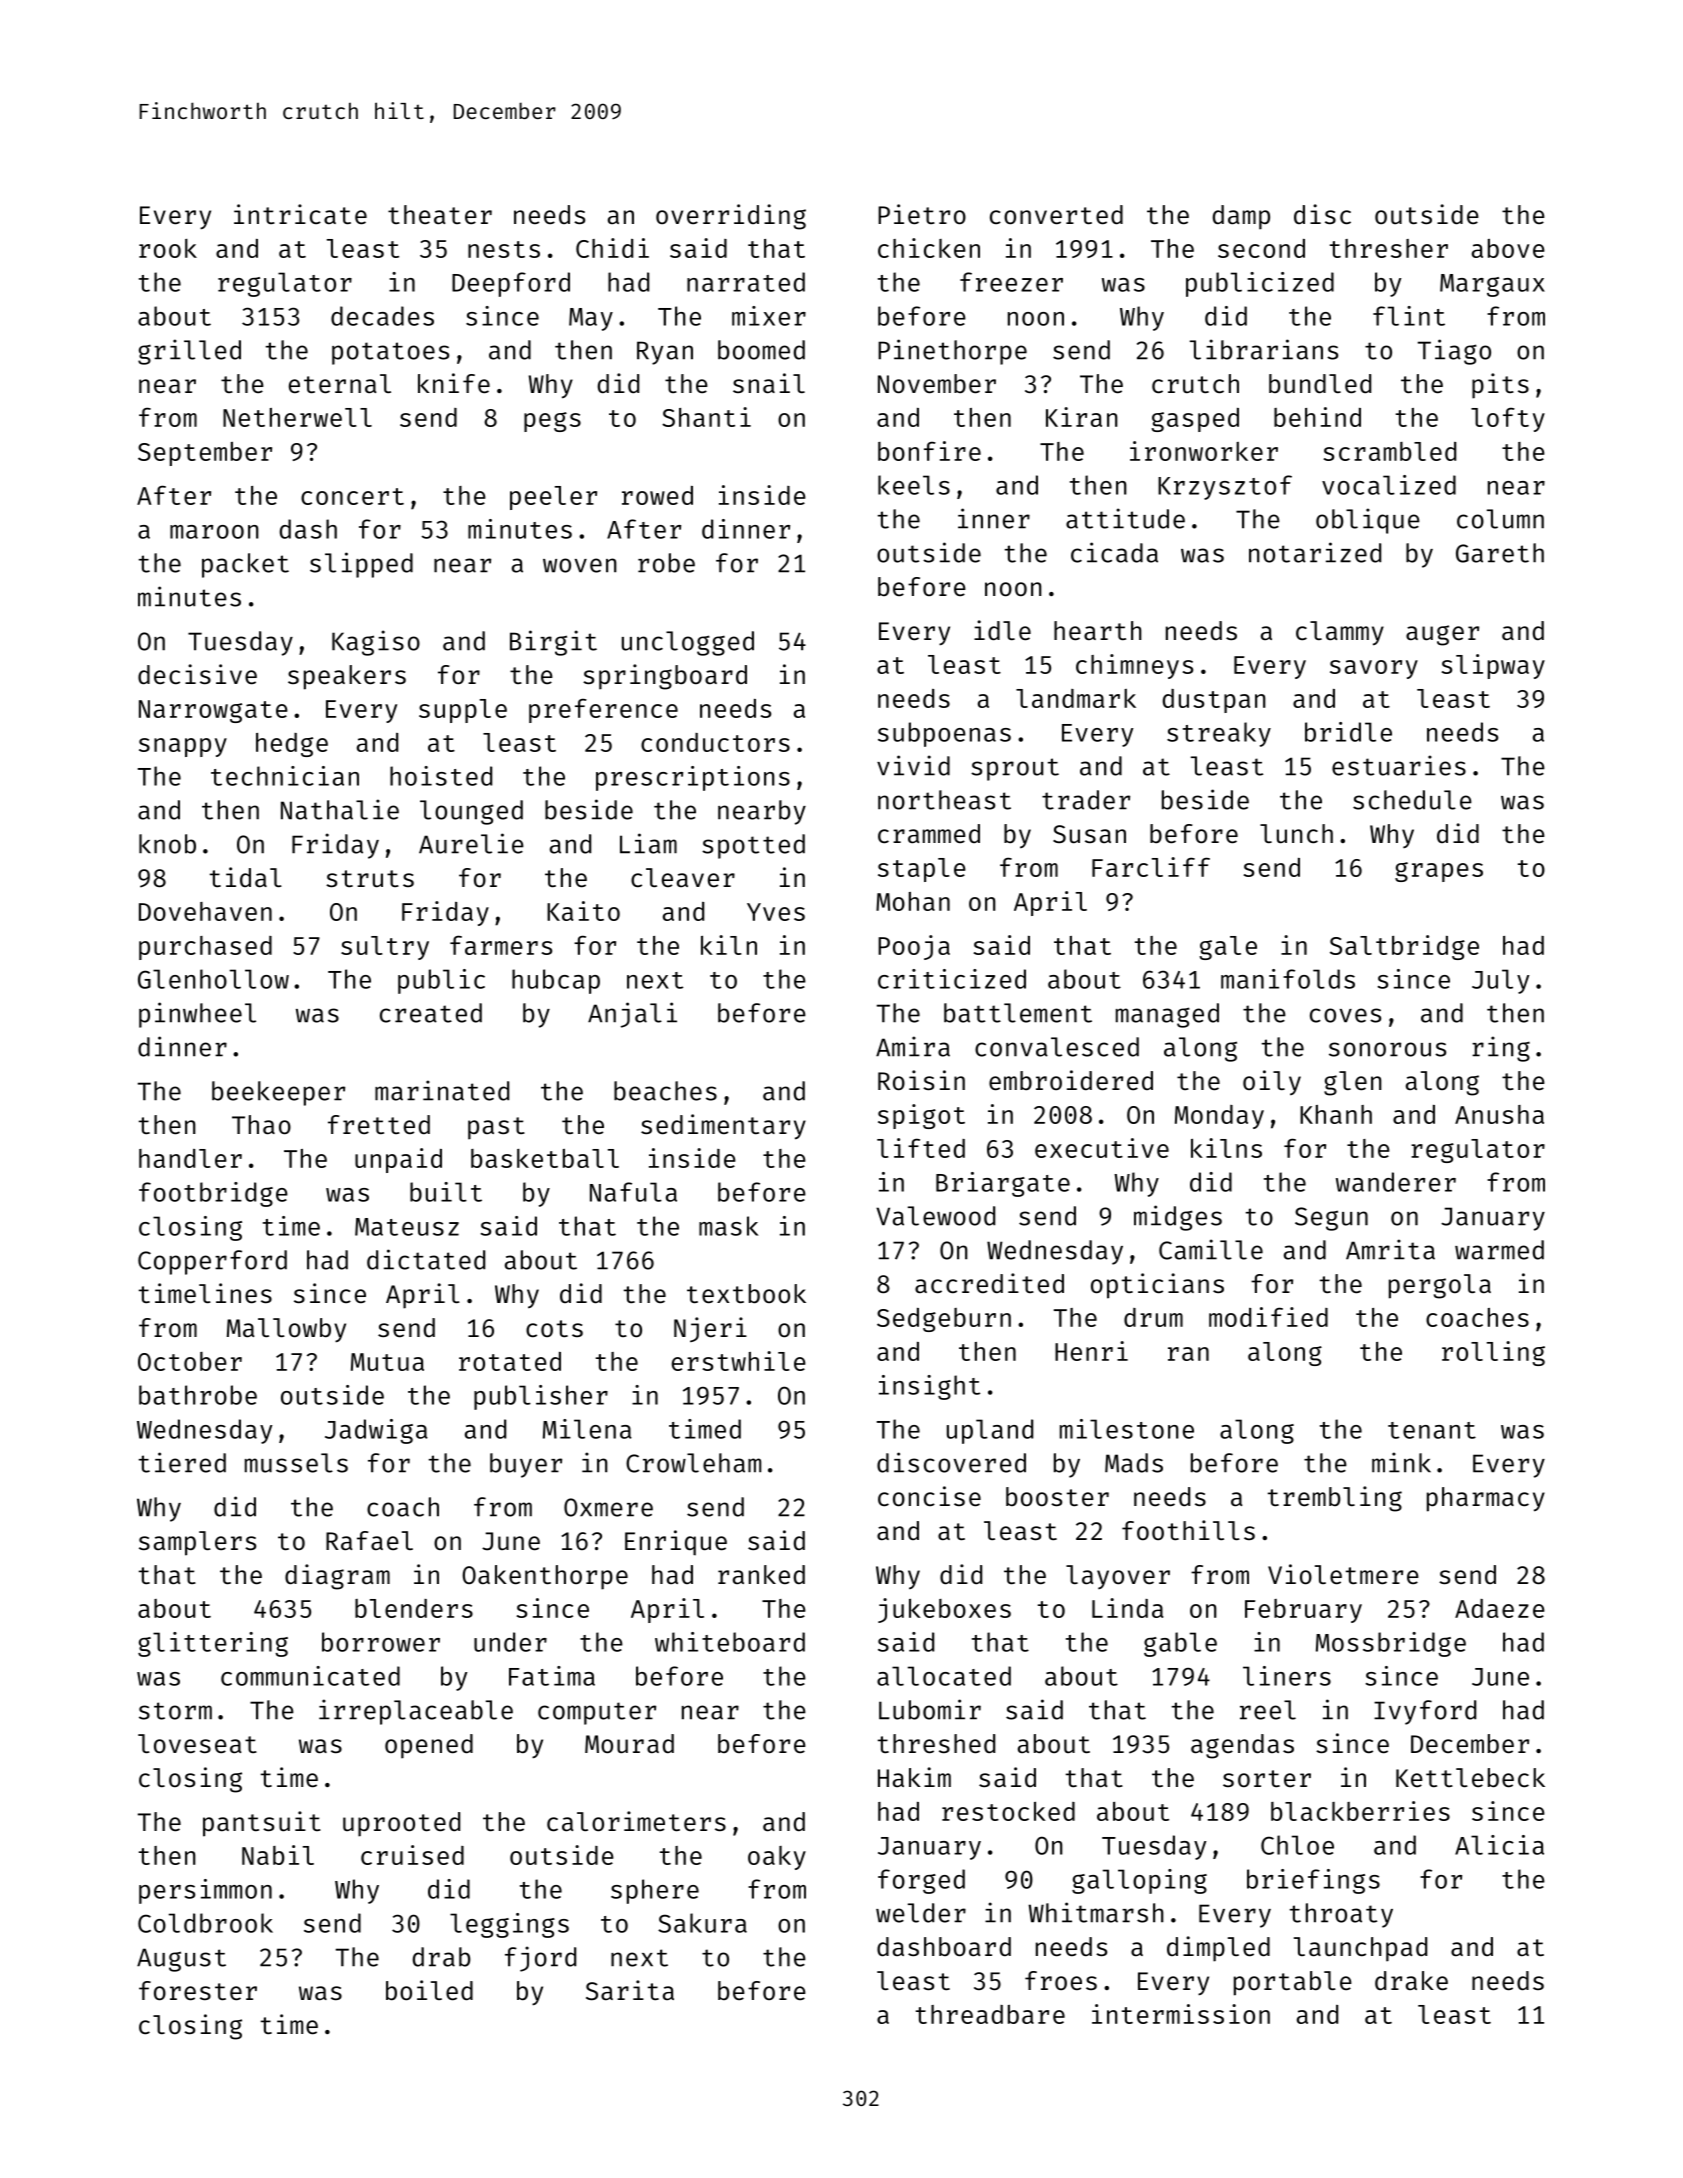 The width and height of the screenshot is (1683, 2178). What do you see at coordinates (1098, 631) in the screenshot?
I see `hearth` at bounding box center [1098, 631].
